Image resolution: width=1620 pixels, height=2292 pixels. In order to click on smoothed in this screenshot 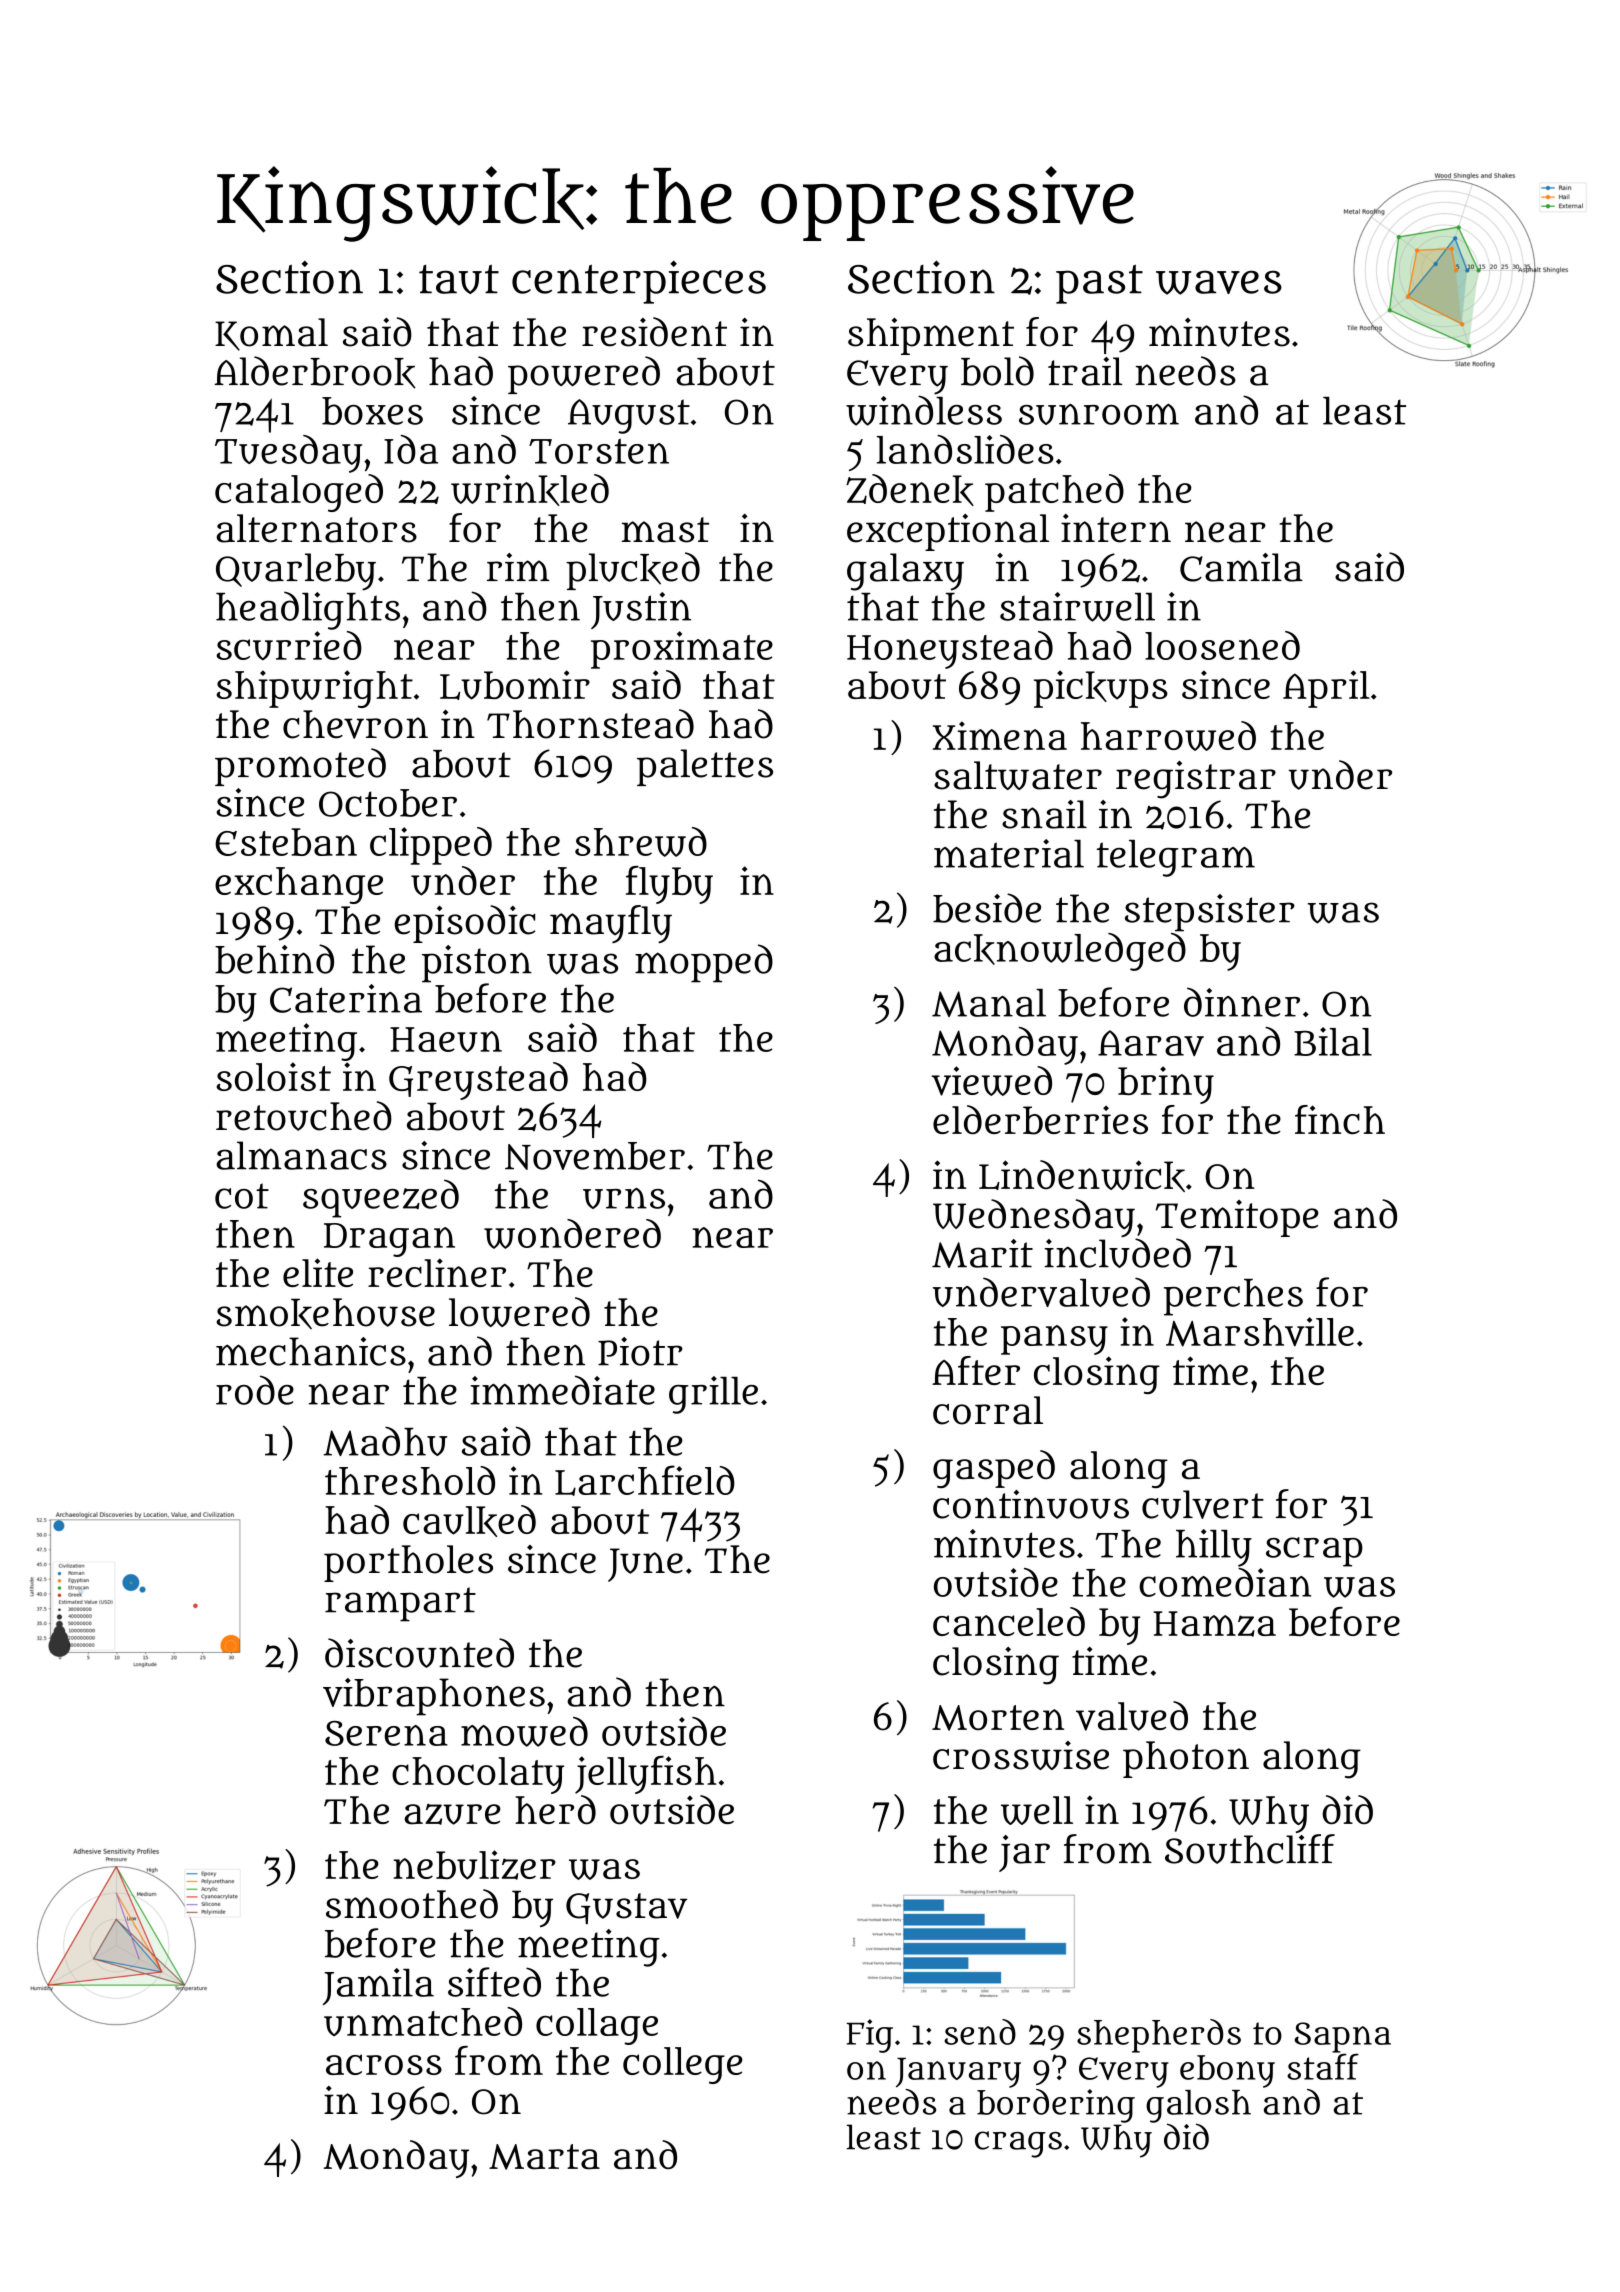, I will do `click(412, 1904)`.
